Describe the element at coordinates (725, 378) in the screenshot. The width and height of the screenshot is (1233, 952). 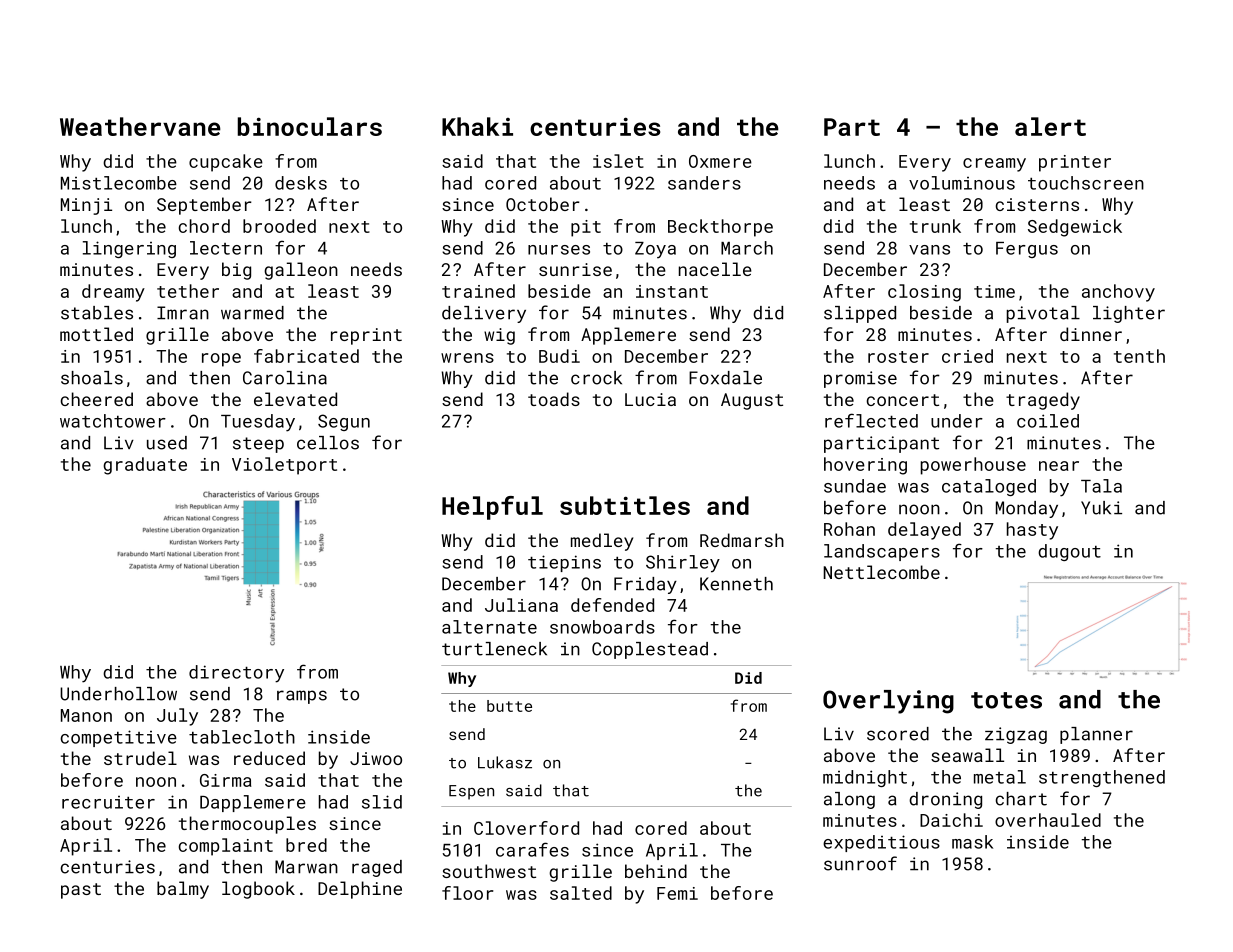
I see `Foxdale` at that location.
